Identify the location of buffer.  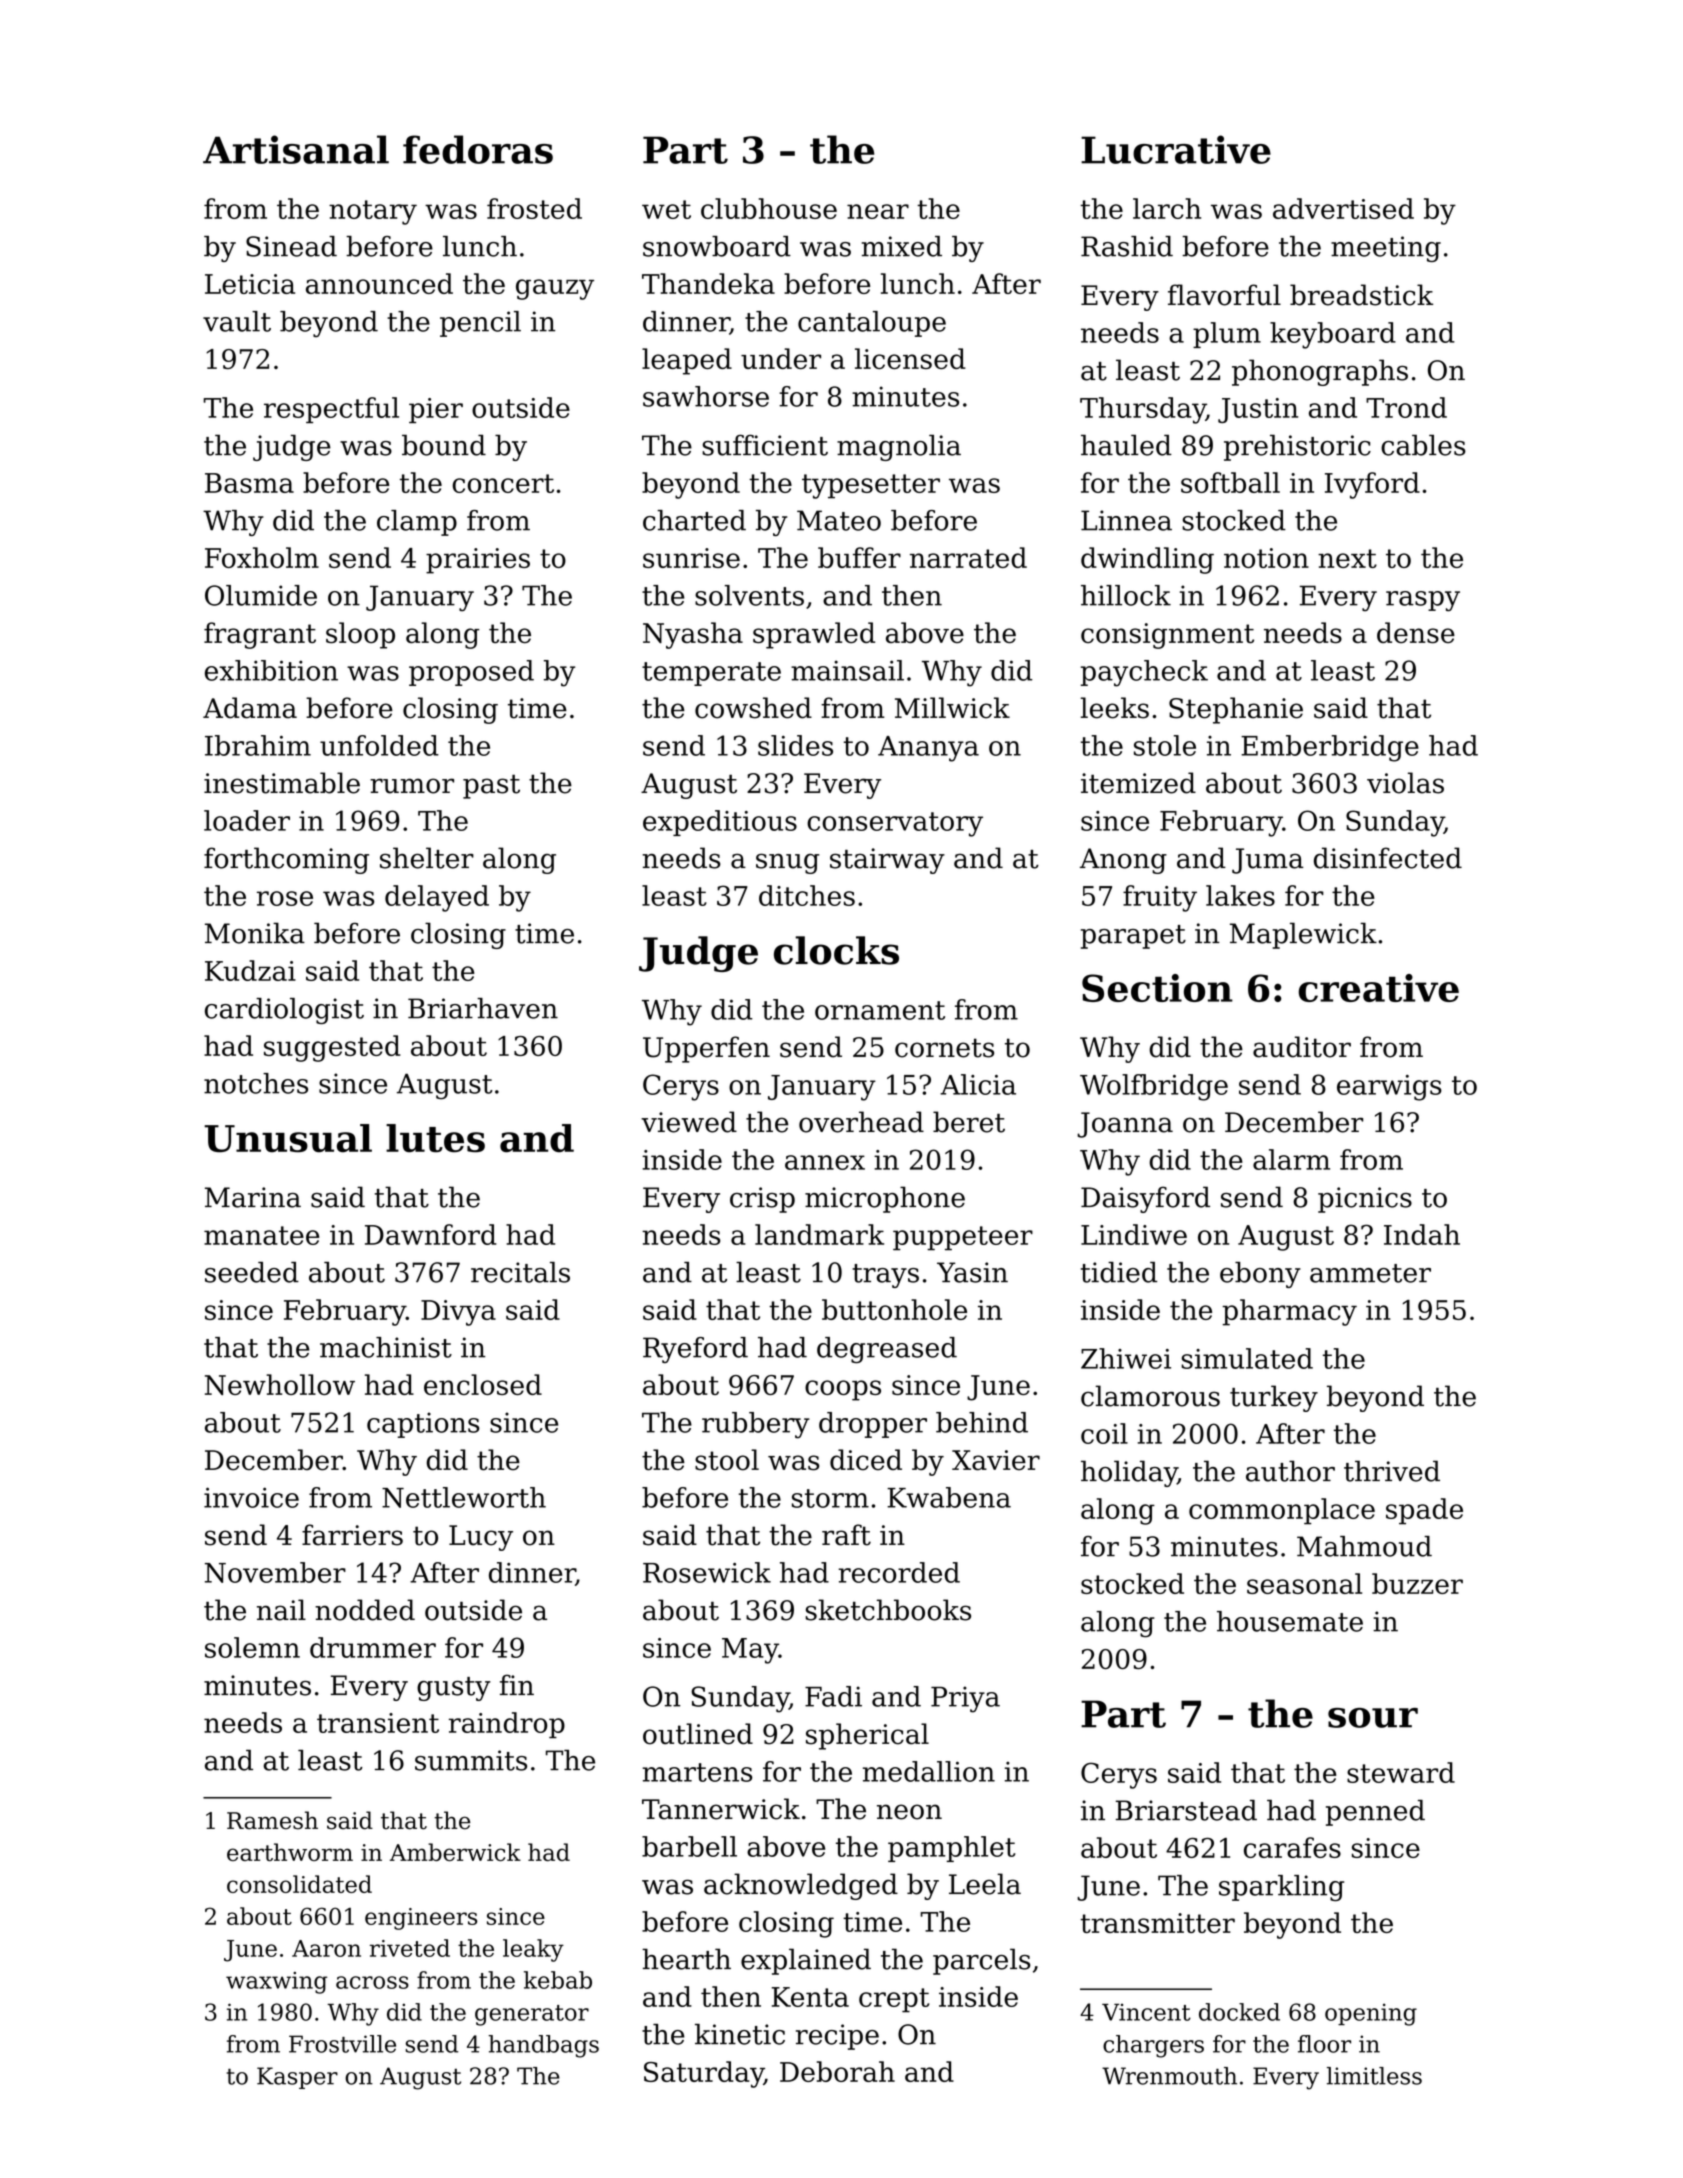
(859, 557).
